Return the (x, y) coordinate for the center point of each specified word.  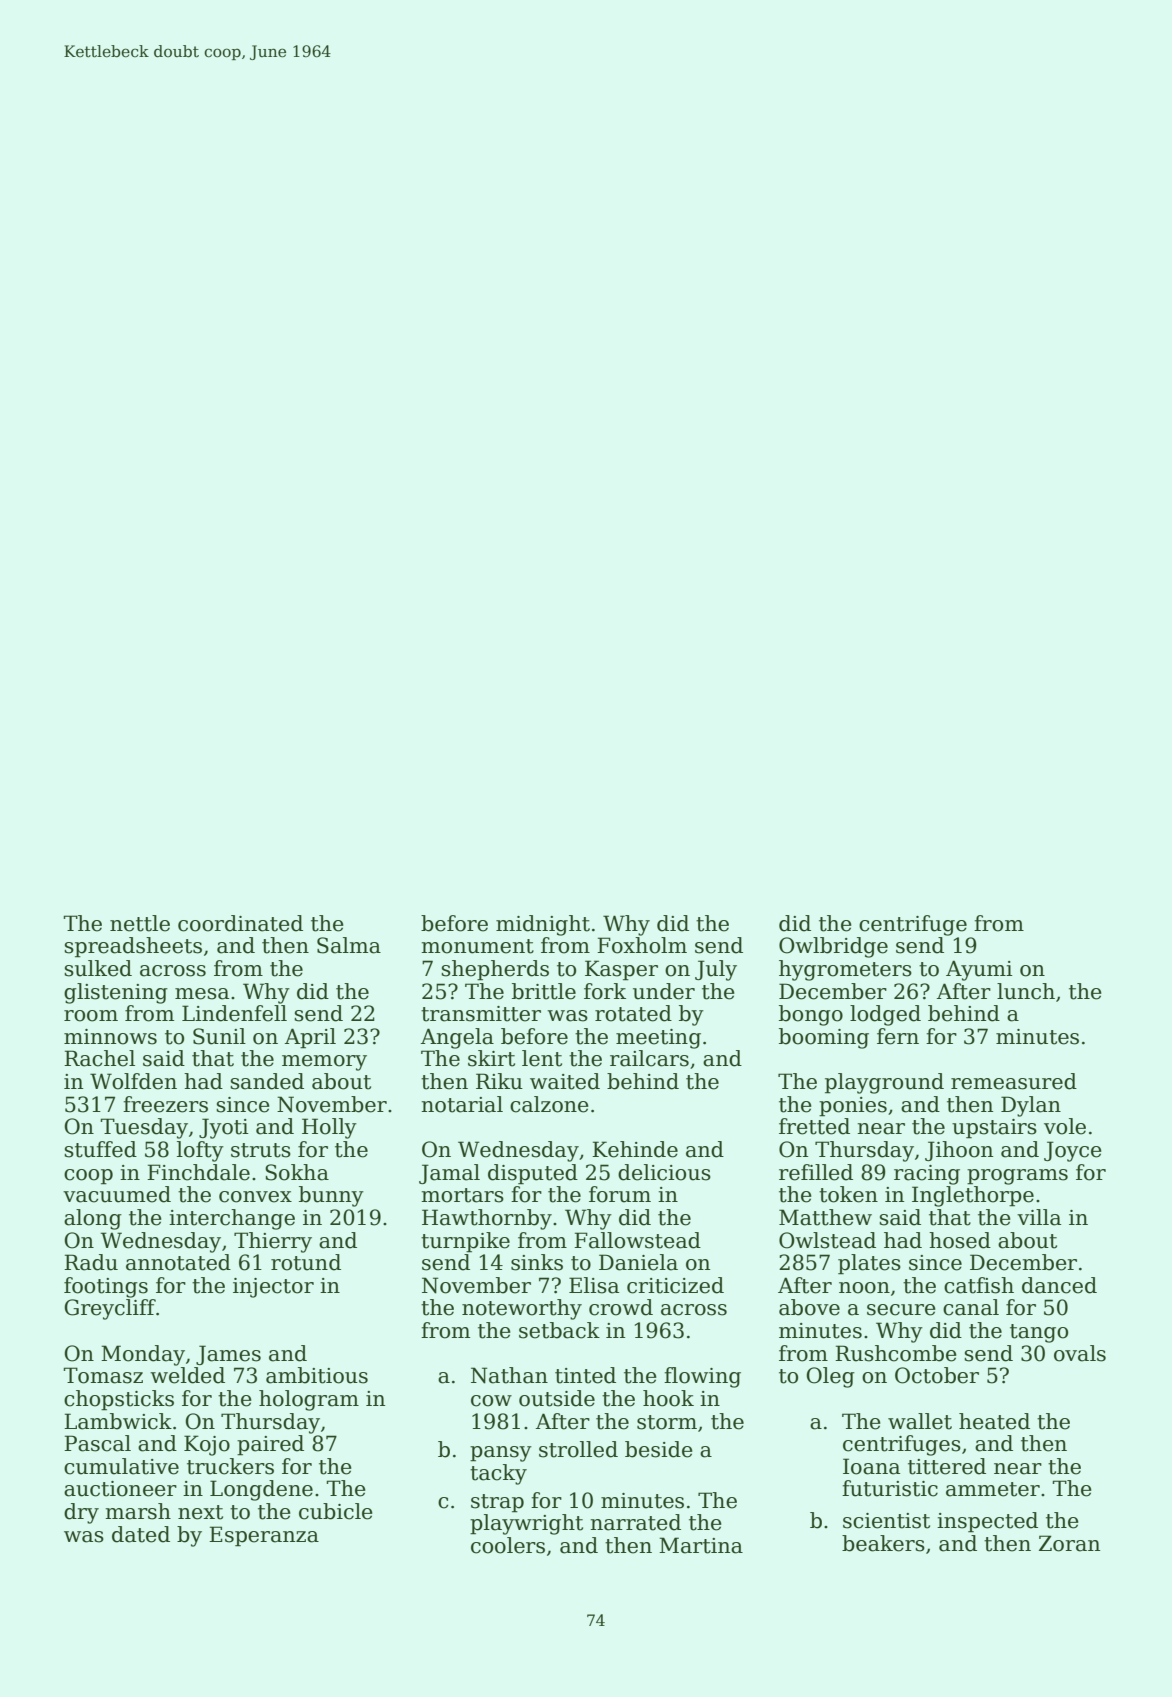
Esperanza (264, 1536)
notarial (462, 1104)
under (664, 991)
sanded (267, 1081)
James (228, 1355)
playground (884, 1083)
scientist (886, 1521)
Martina (701, 1545)
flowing (702, 1377)
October (937, 1375)
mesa (202, 994)
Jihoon (959, 1151)
